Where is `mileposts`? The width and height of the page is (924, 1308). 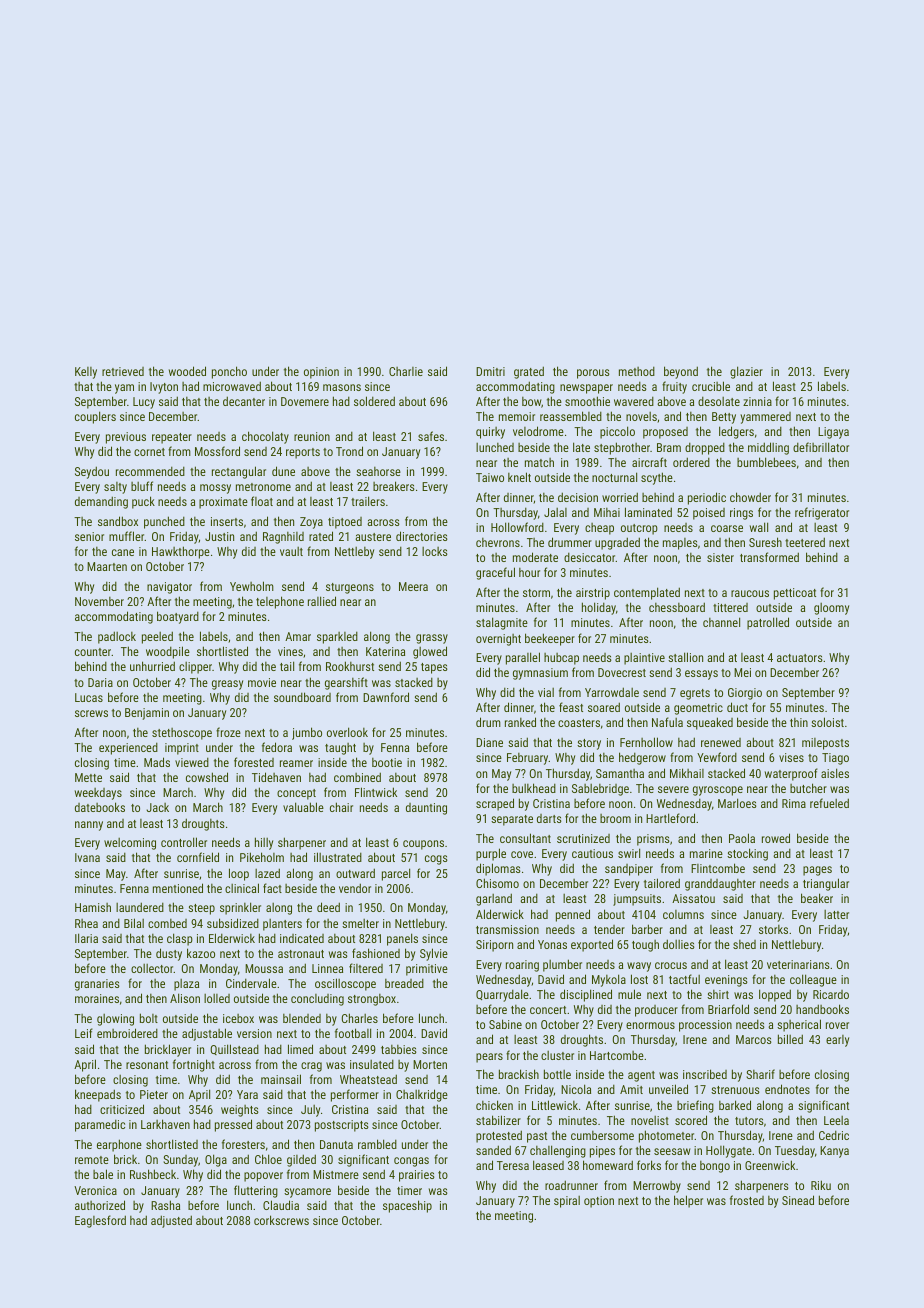 mileposts is located at coordinates (825, 744).
